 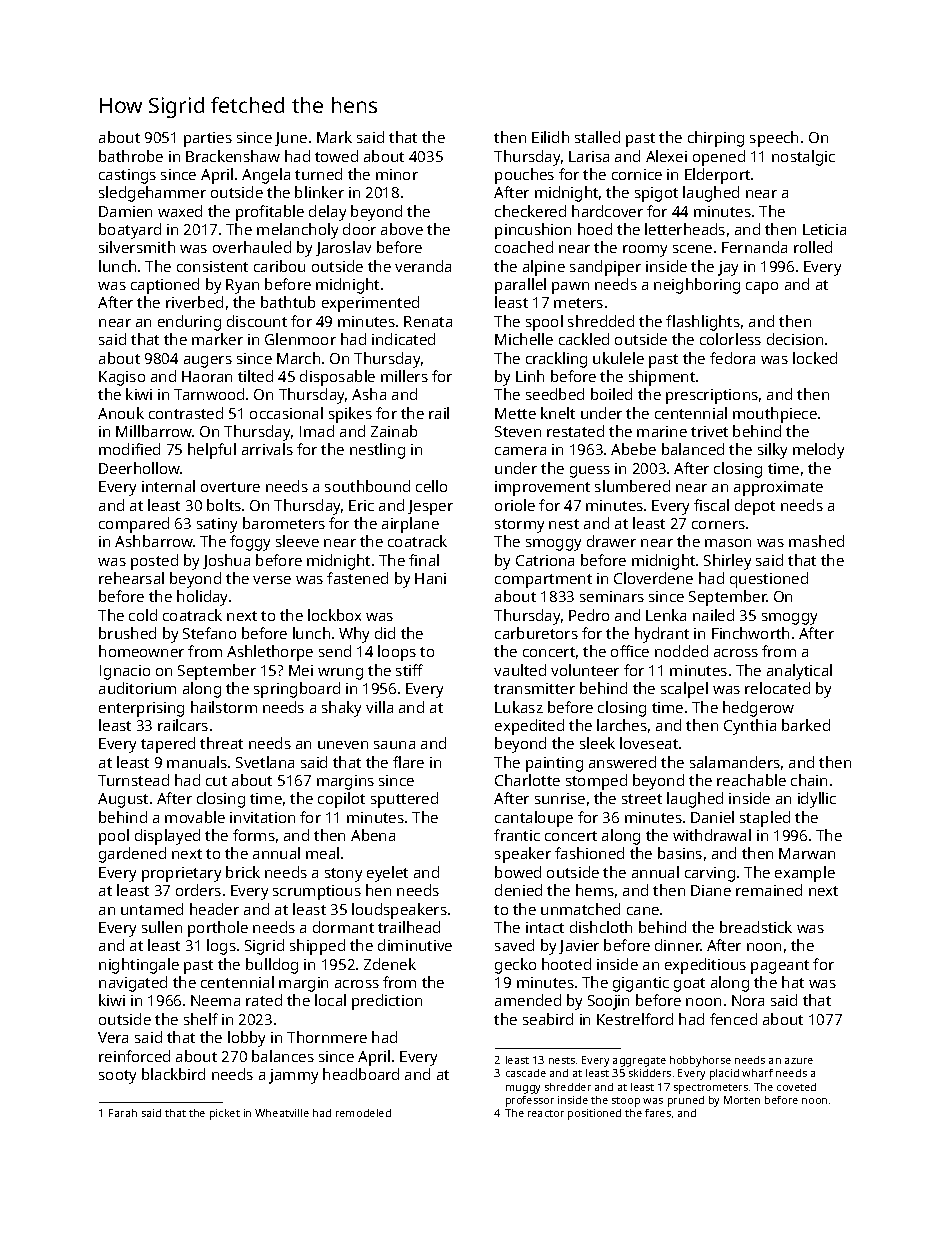 I want to click on Damien, so click(x=125, y=211).
